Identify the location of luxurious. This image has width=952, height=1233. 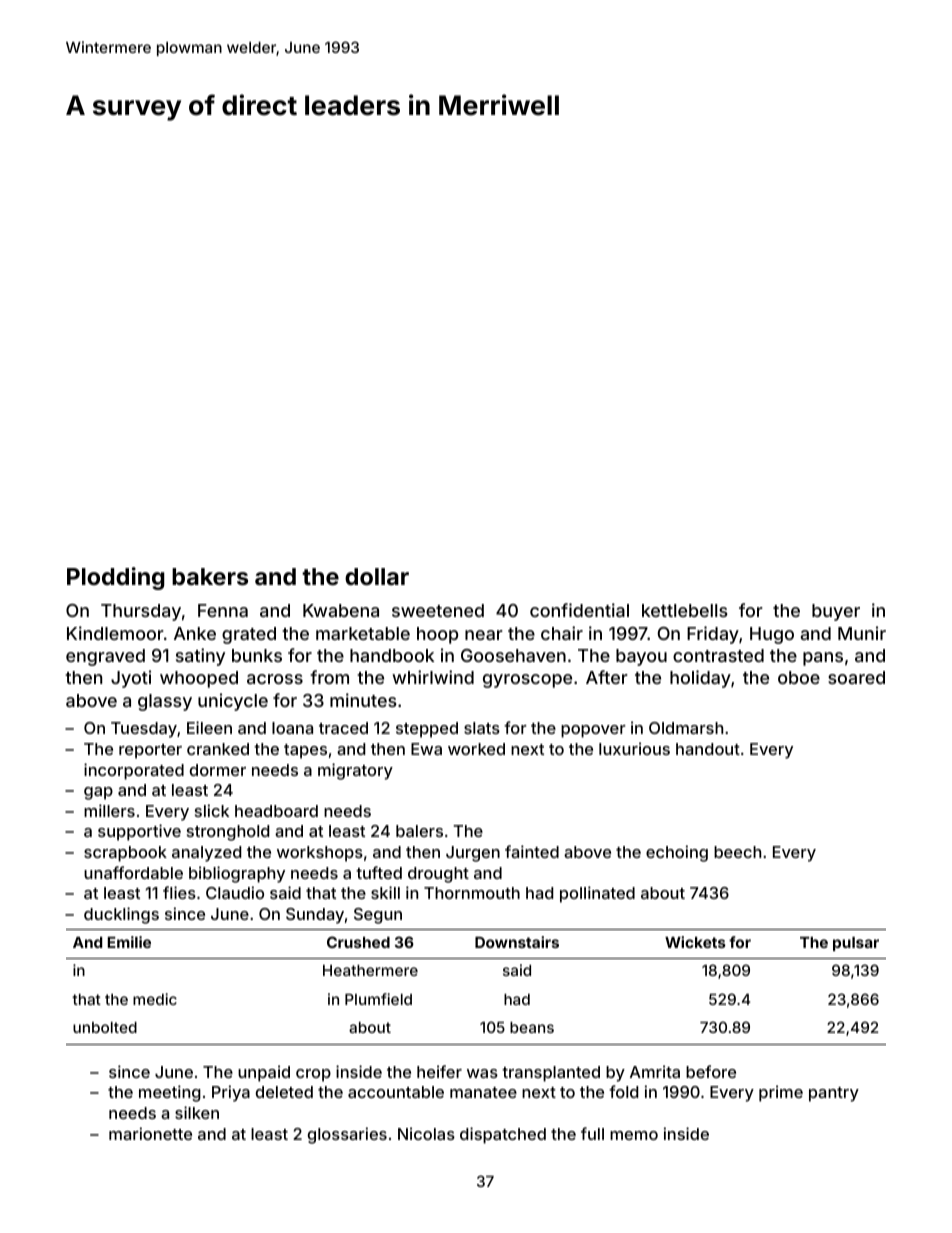
(634, 748).
